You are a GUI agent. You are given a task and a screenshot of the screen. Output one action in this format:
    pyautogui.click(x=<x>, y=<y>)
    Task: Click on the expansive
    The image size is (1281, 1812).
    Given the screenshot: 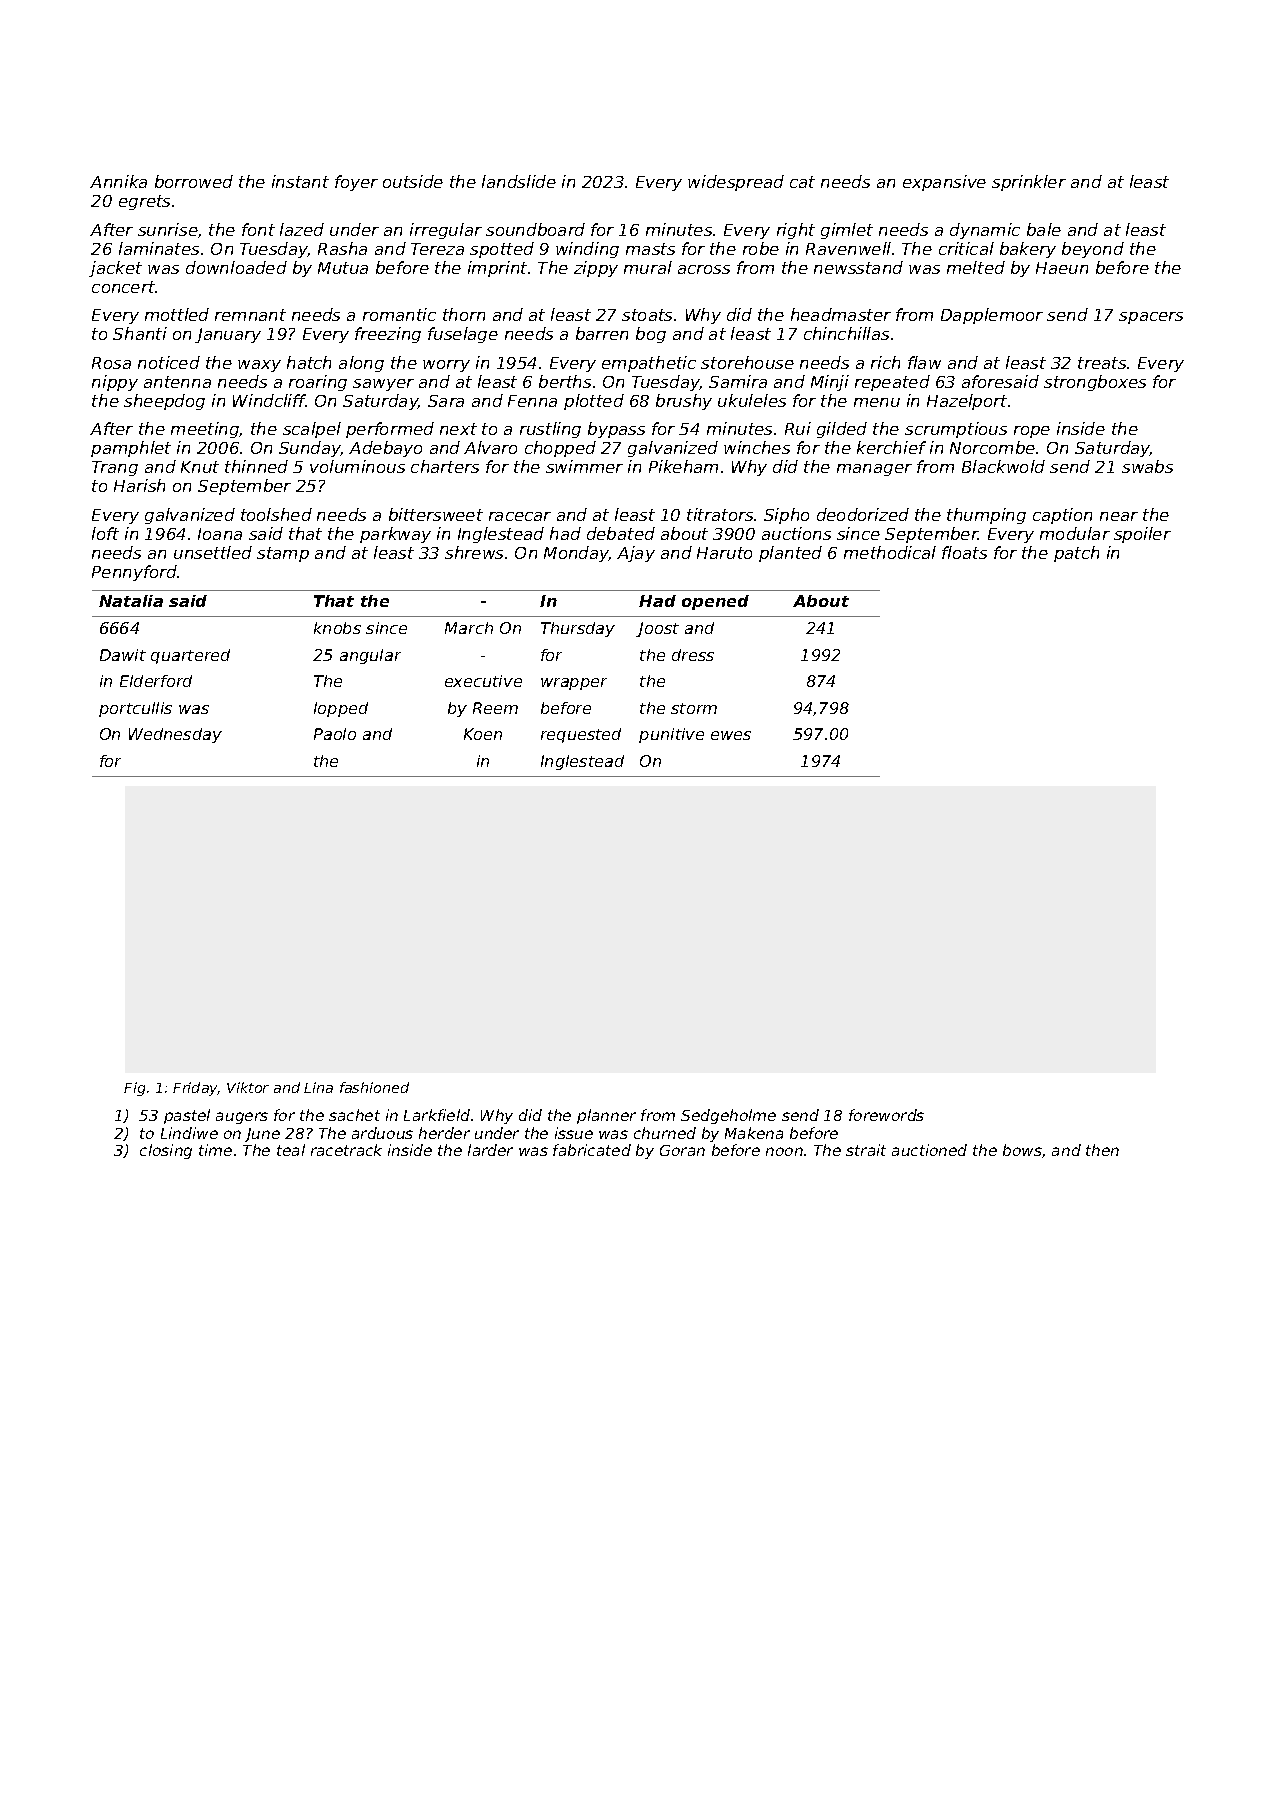 What is the action you would take?
    pyautogui.click(x=944, y=183)
